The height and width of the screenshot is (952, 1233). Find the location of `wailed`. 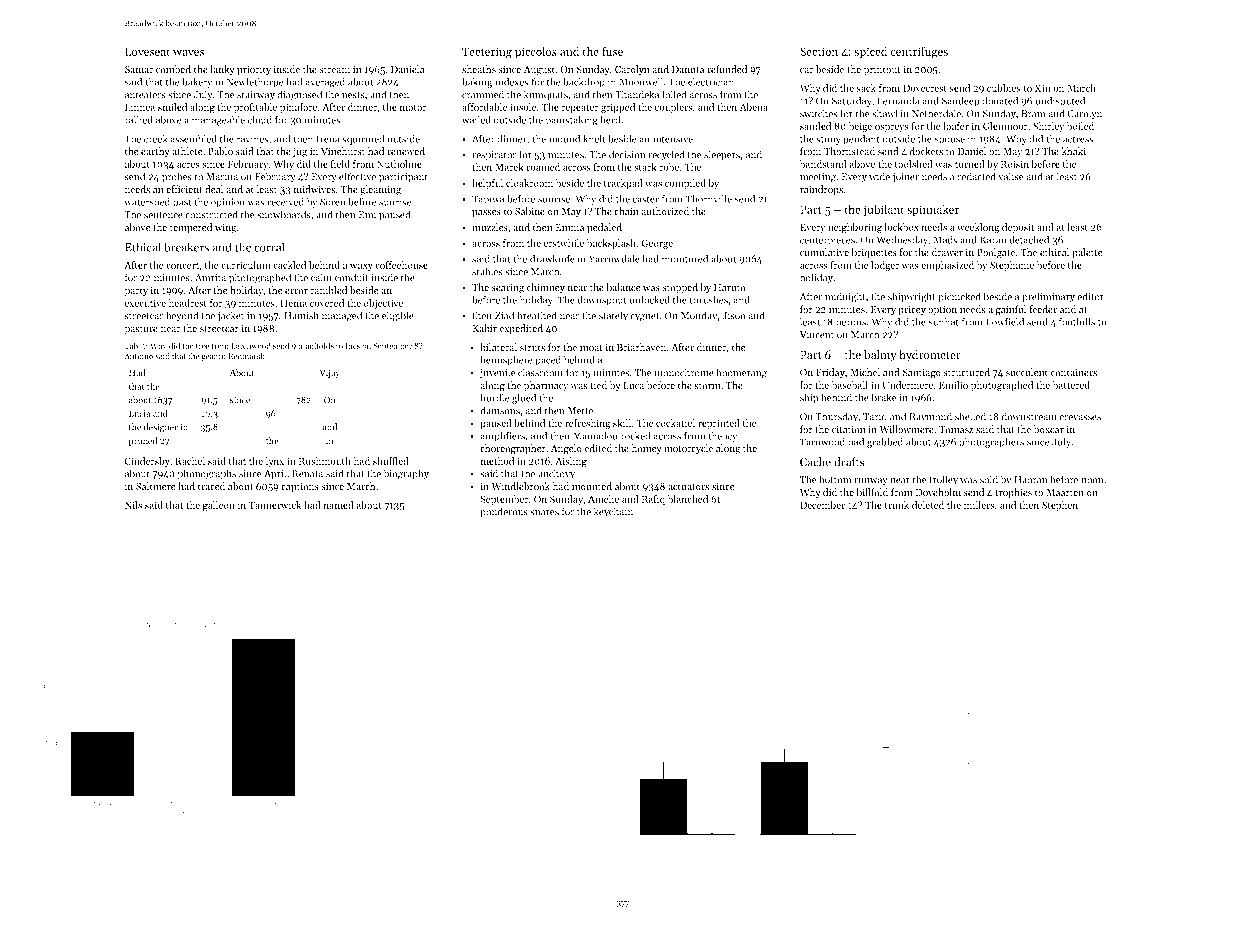

wailed is located at coordinates (476, 119).
